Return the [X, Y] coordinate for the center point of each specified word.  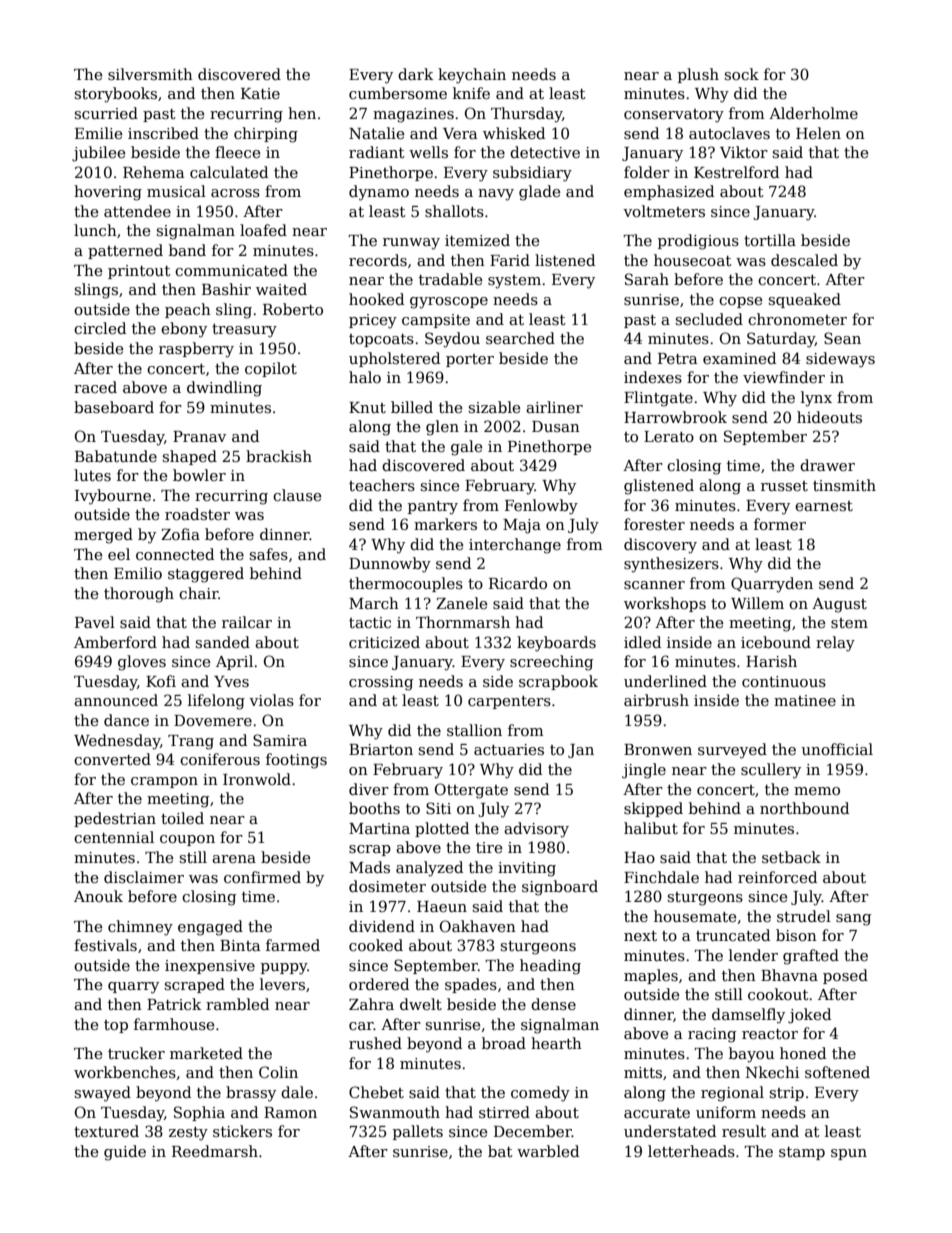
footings [296, 761]
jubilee [98, 154]
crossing [381, 683]
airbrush [656, 700]
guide [125, 1153]
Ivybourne [113, 497]
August [839, 605]
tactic [370, 622]
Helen [818, 133]
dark [416, 74]
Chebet [376, 1092]
